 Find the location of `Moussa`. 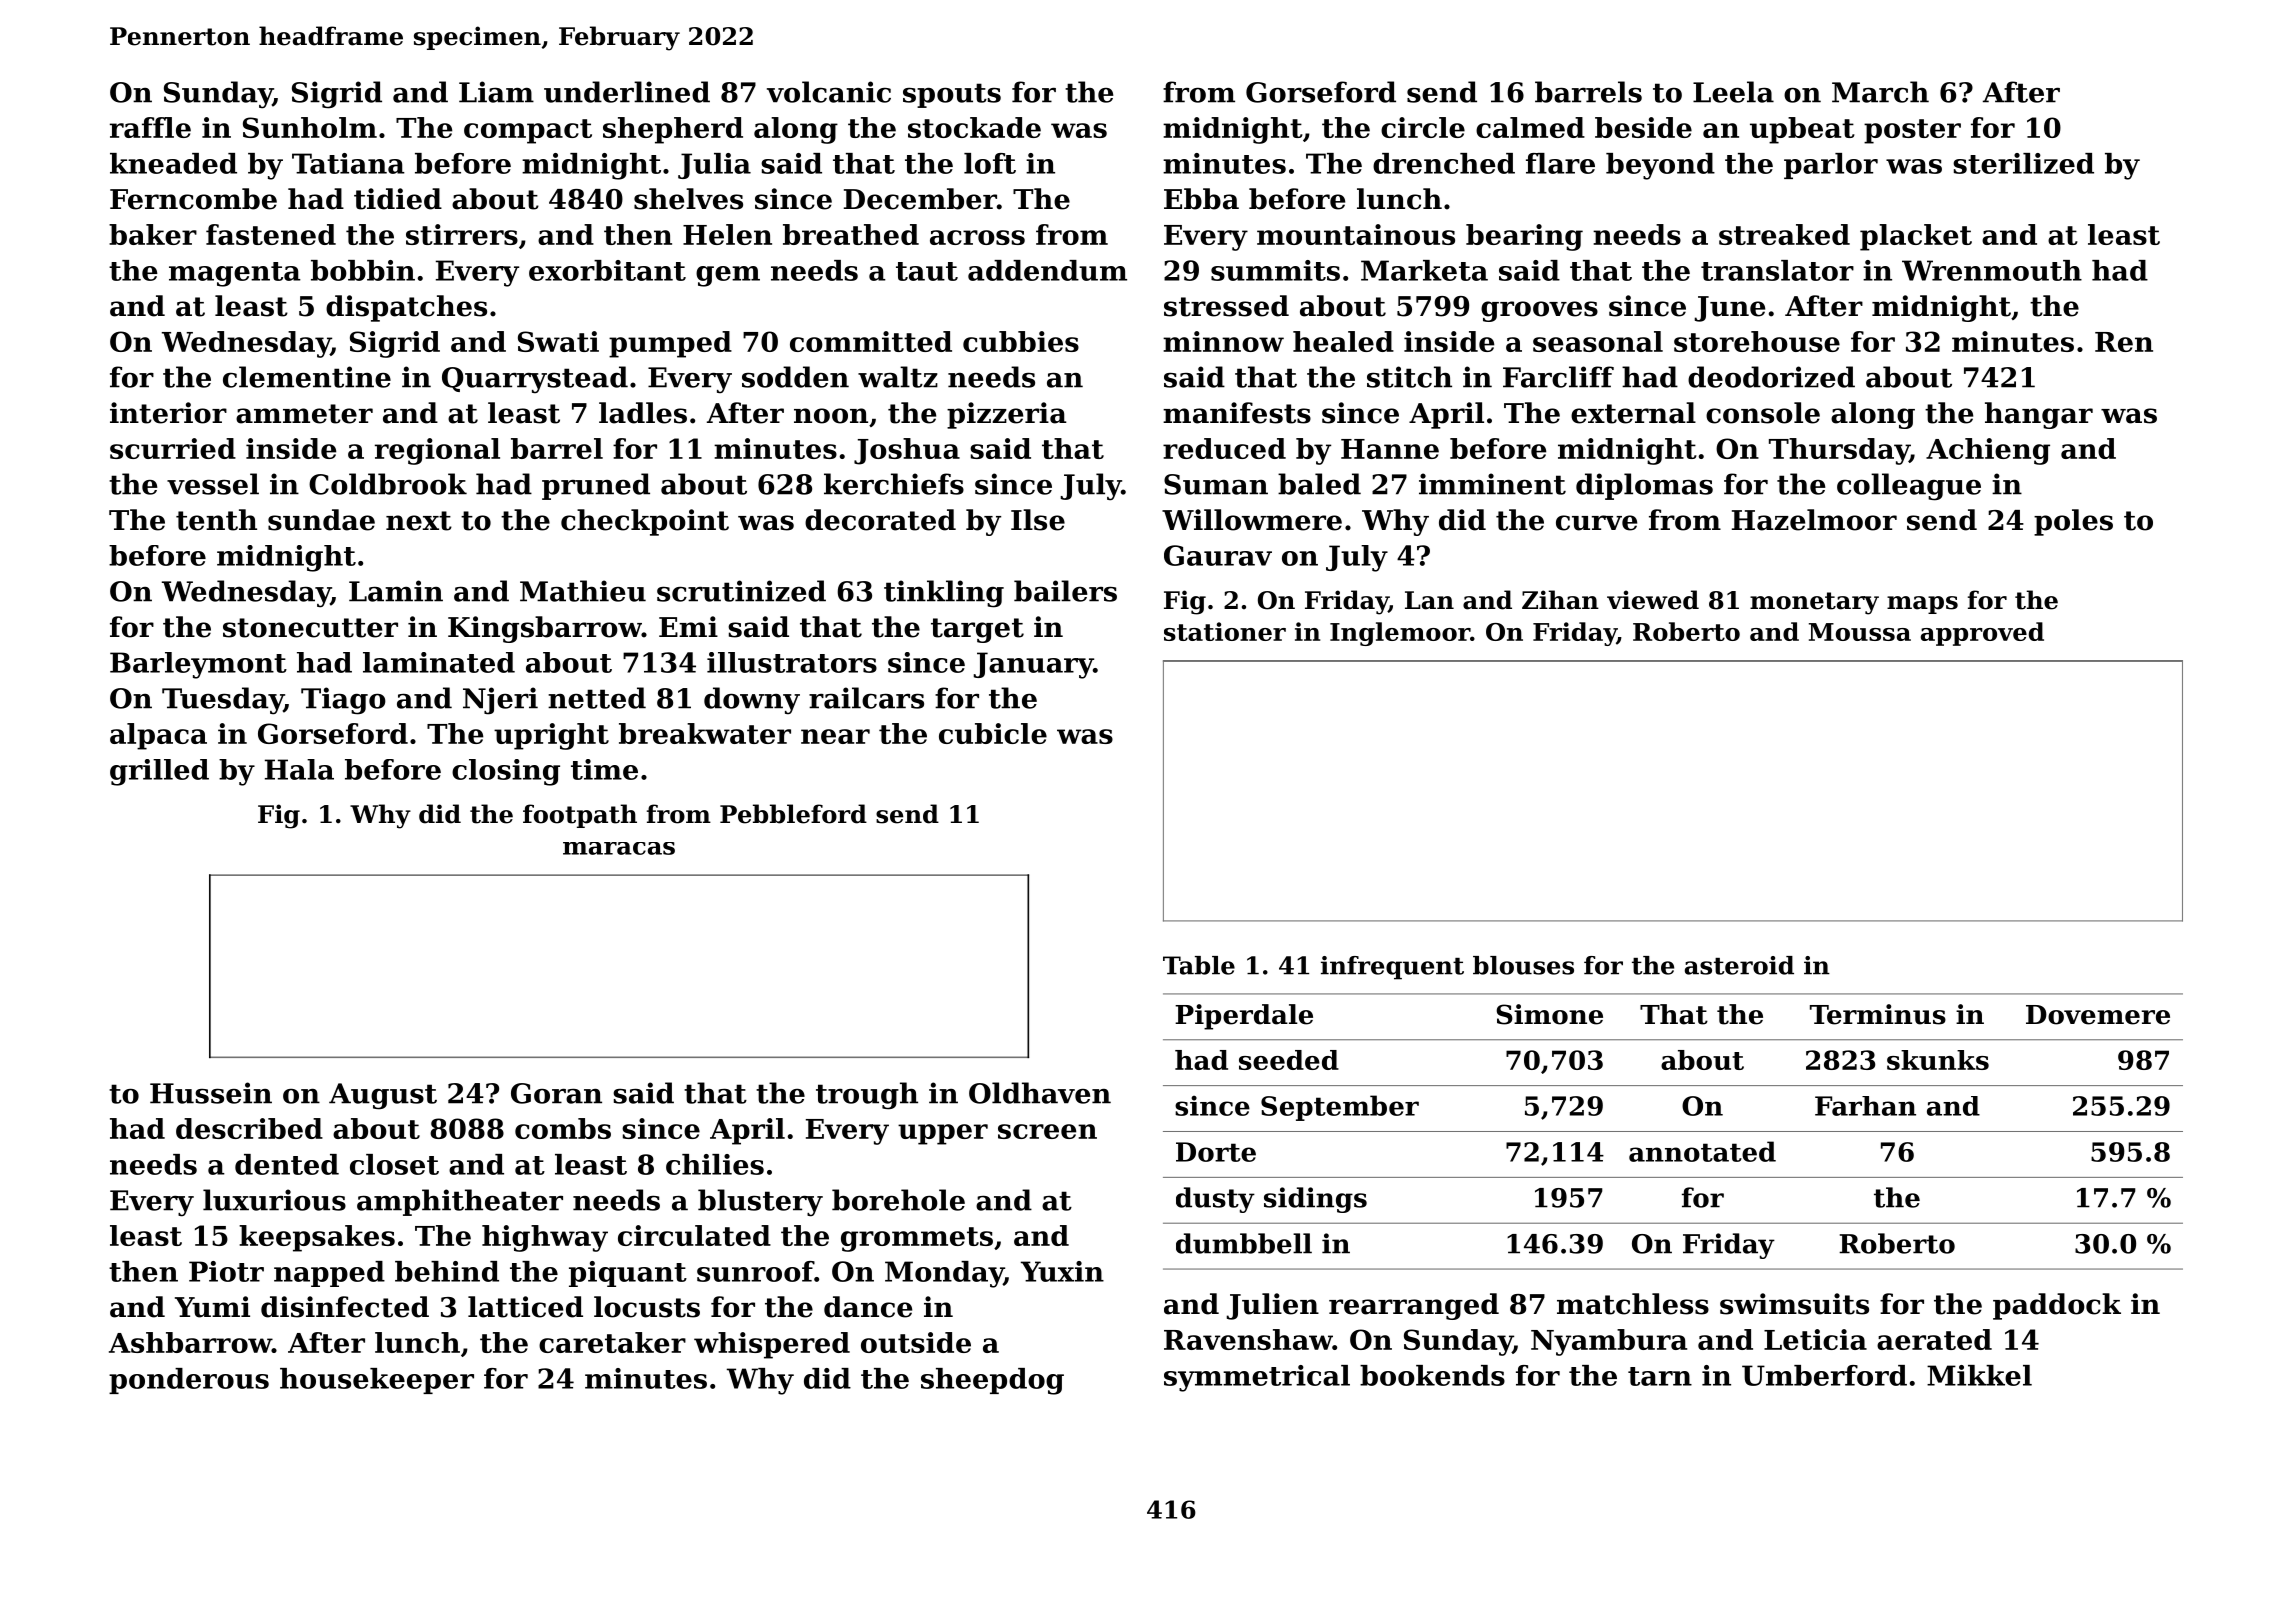

Moussa is located at coordinates (1860, 632).
